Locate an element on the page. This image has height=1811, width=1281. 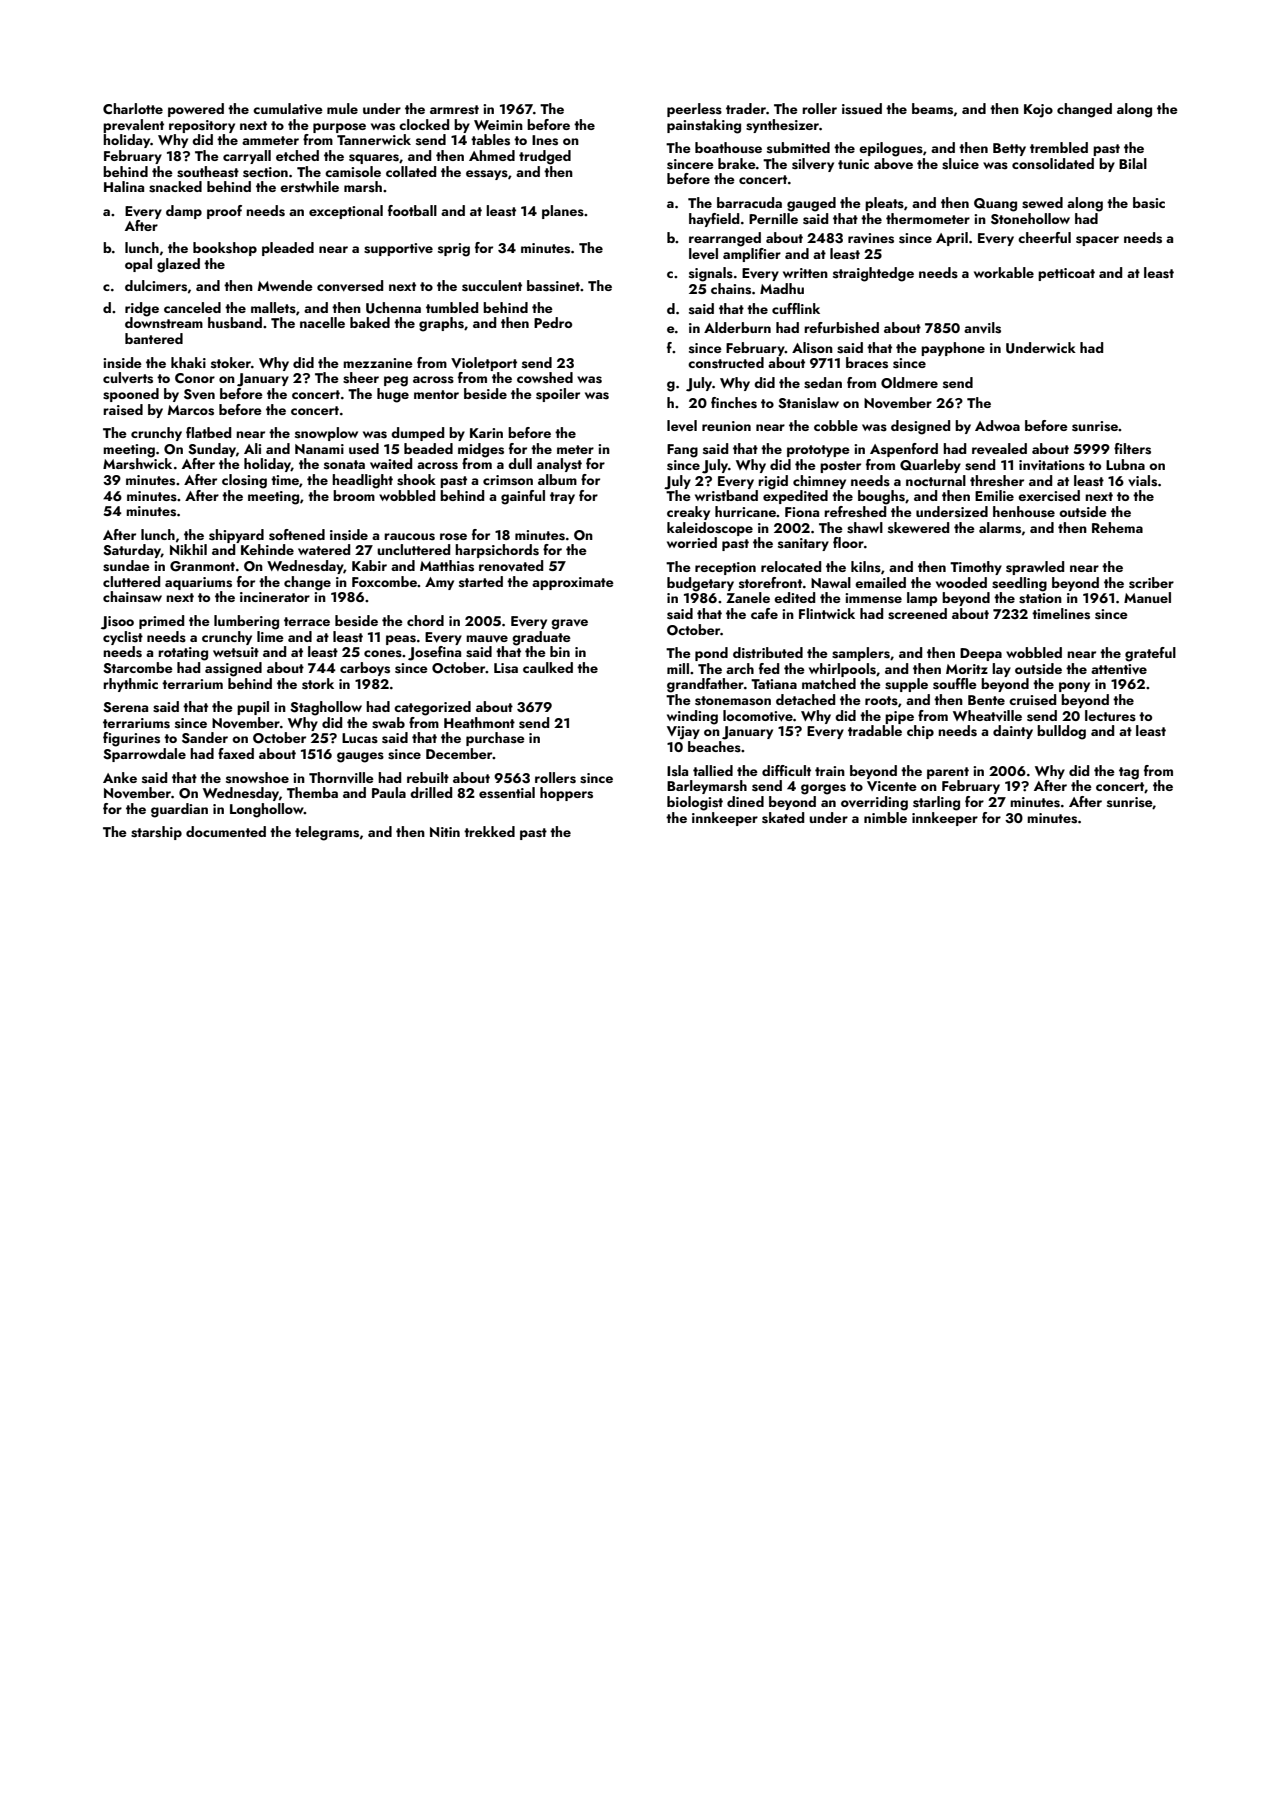
Kojo is located at coordinates (1038, 111).
